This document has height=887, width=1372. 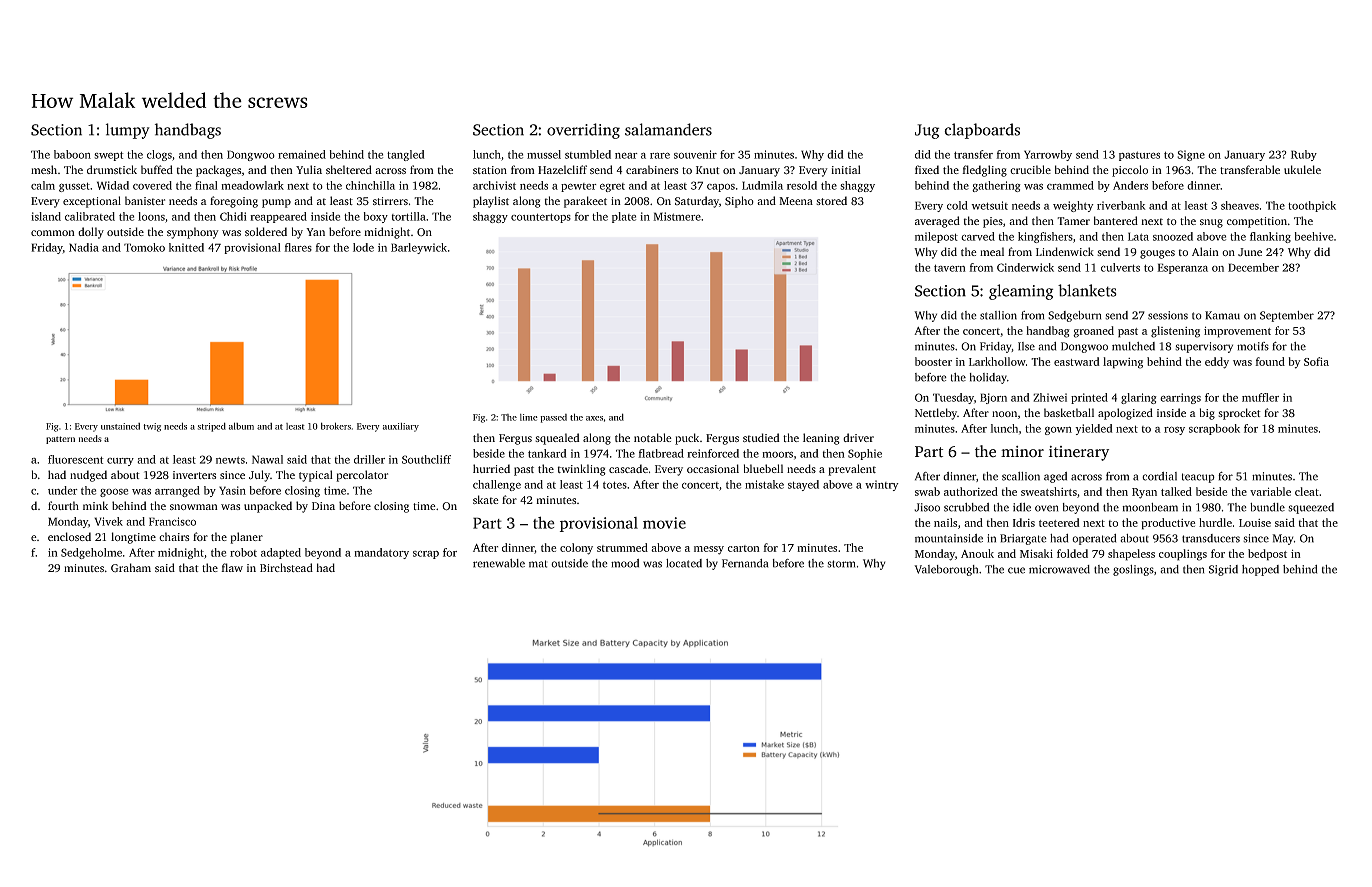 I want to click on flares, so click(x=298, y=247).
